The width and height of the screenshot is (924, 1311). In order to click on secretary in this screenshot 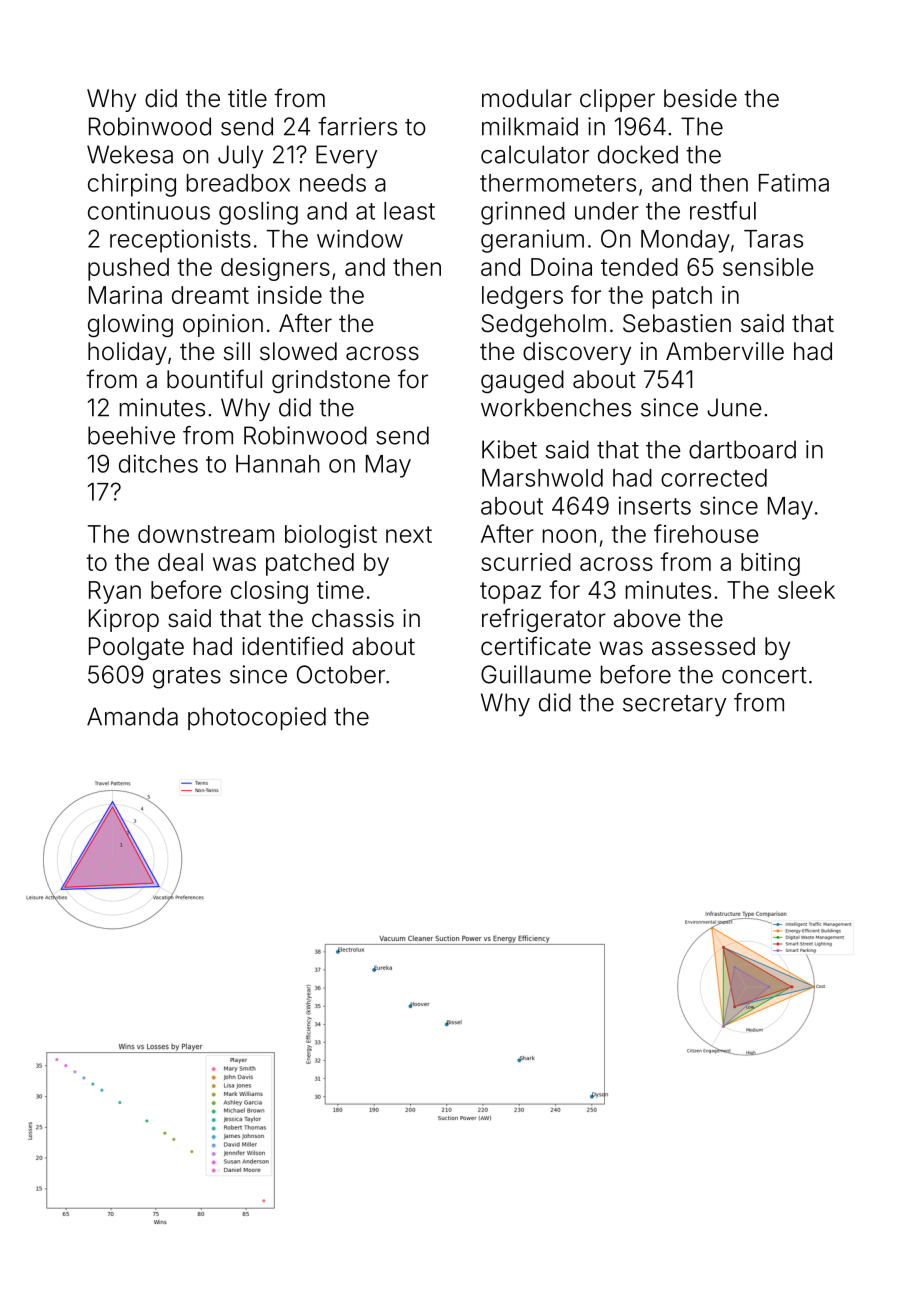, I will do `click(674, 706)`.
